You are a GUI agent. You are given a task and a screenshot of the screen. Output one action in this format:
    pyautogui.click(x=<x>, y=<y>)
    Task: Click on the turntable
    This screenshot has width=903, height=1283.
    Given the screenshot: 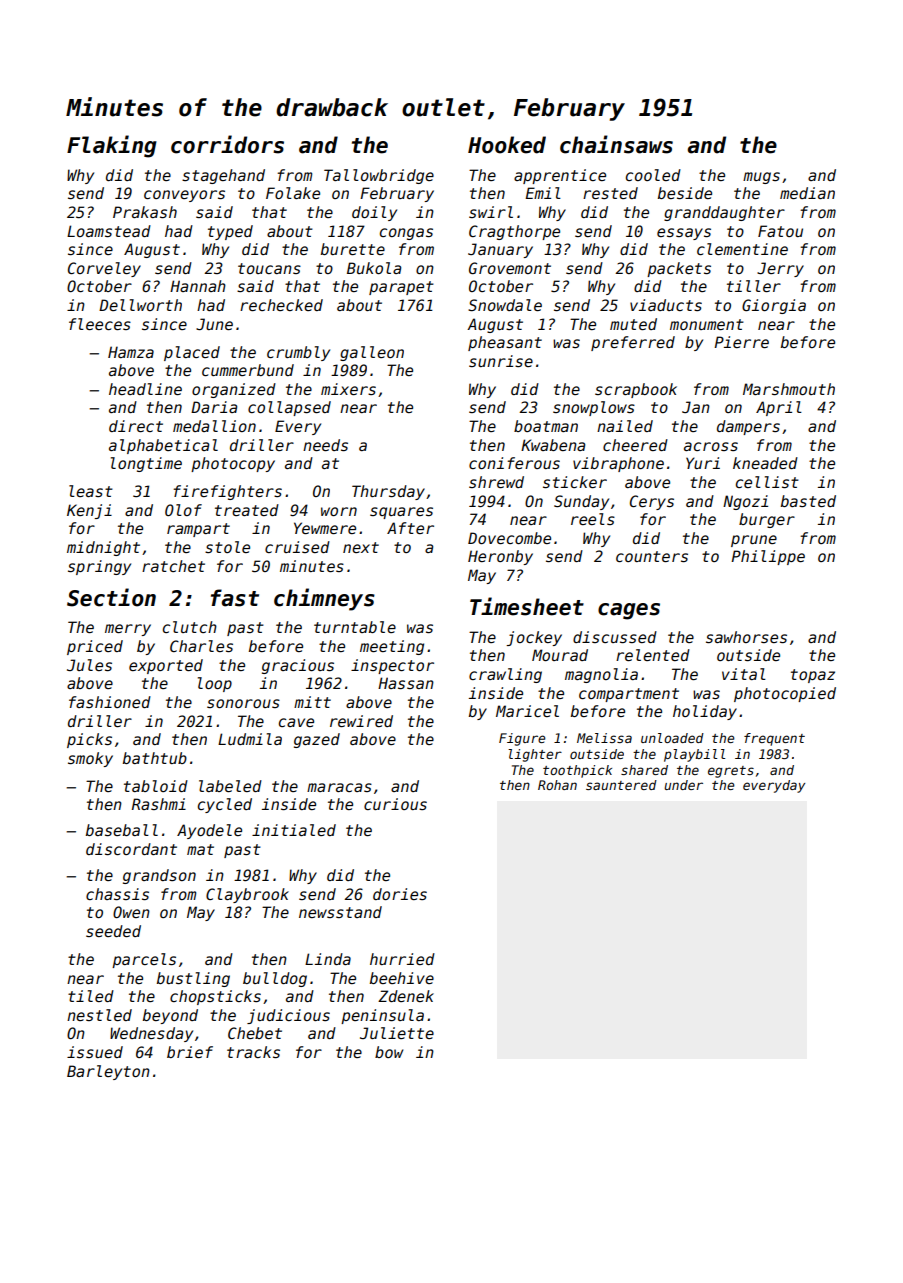 What is the action you would take?
    pyautogui.click(x=355, y=627)
